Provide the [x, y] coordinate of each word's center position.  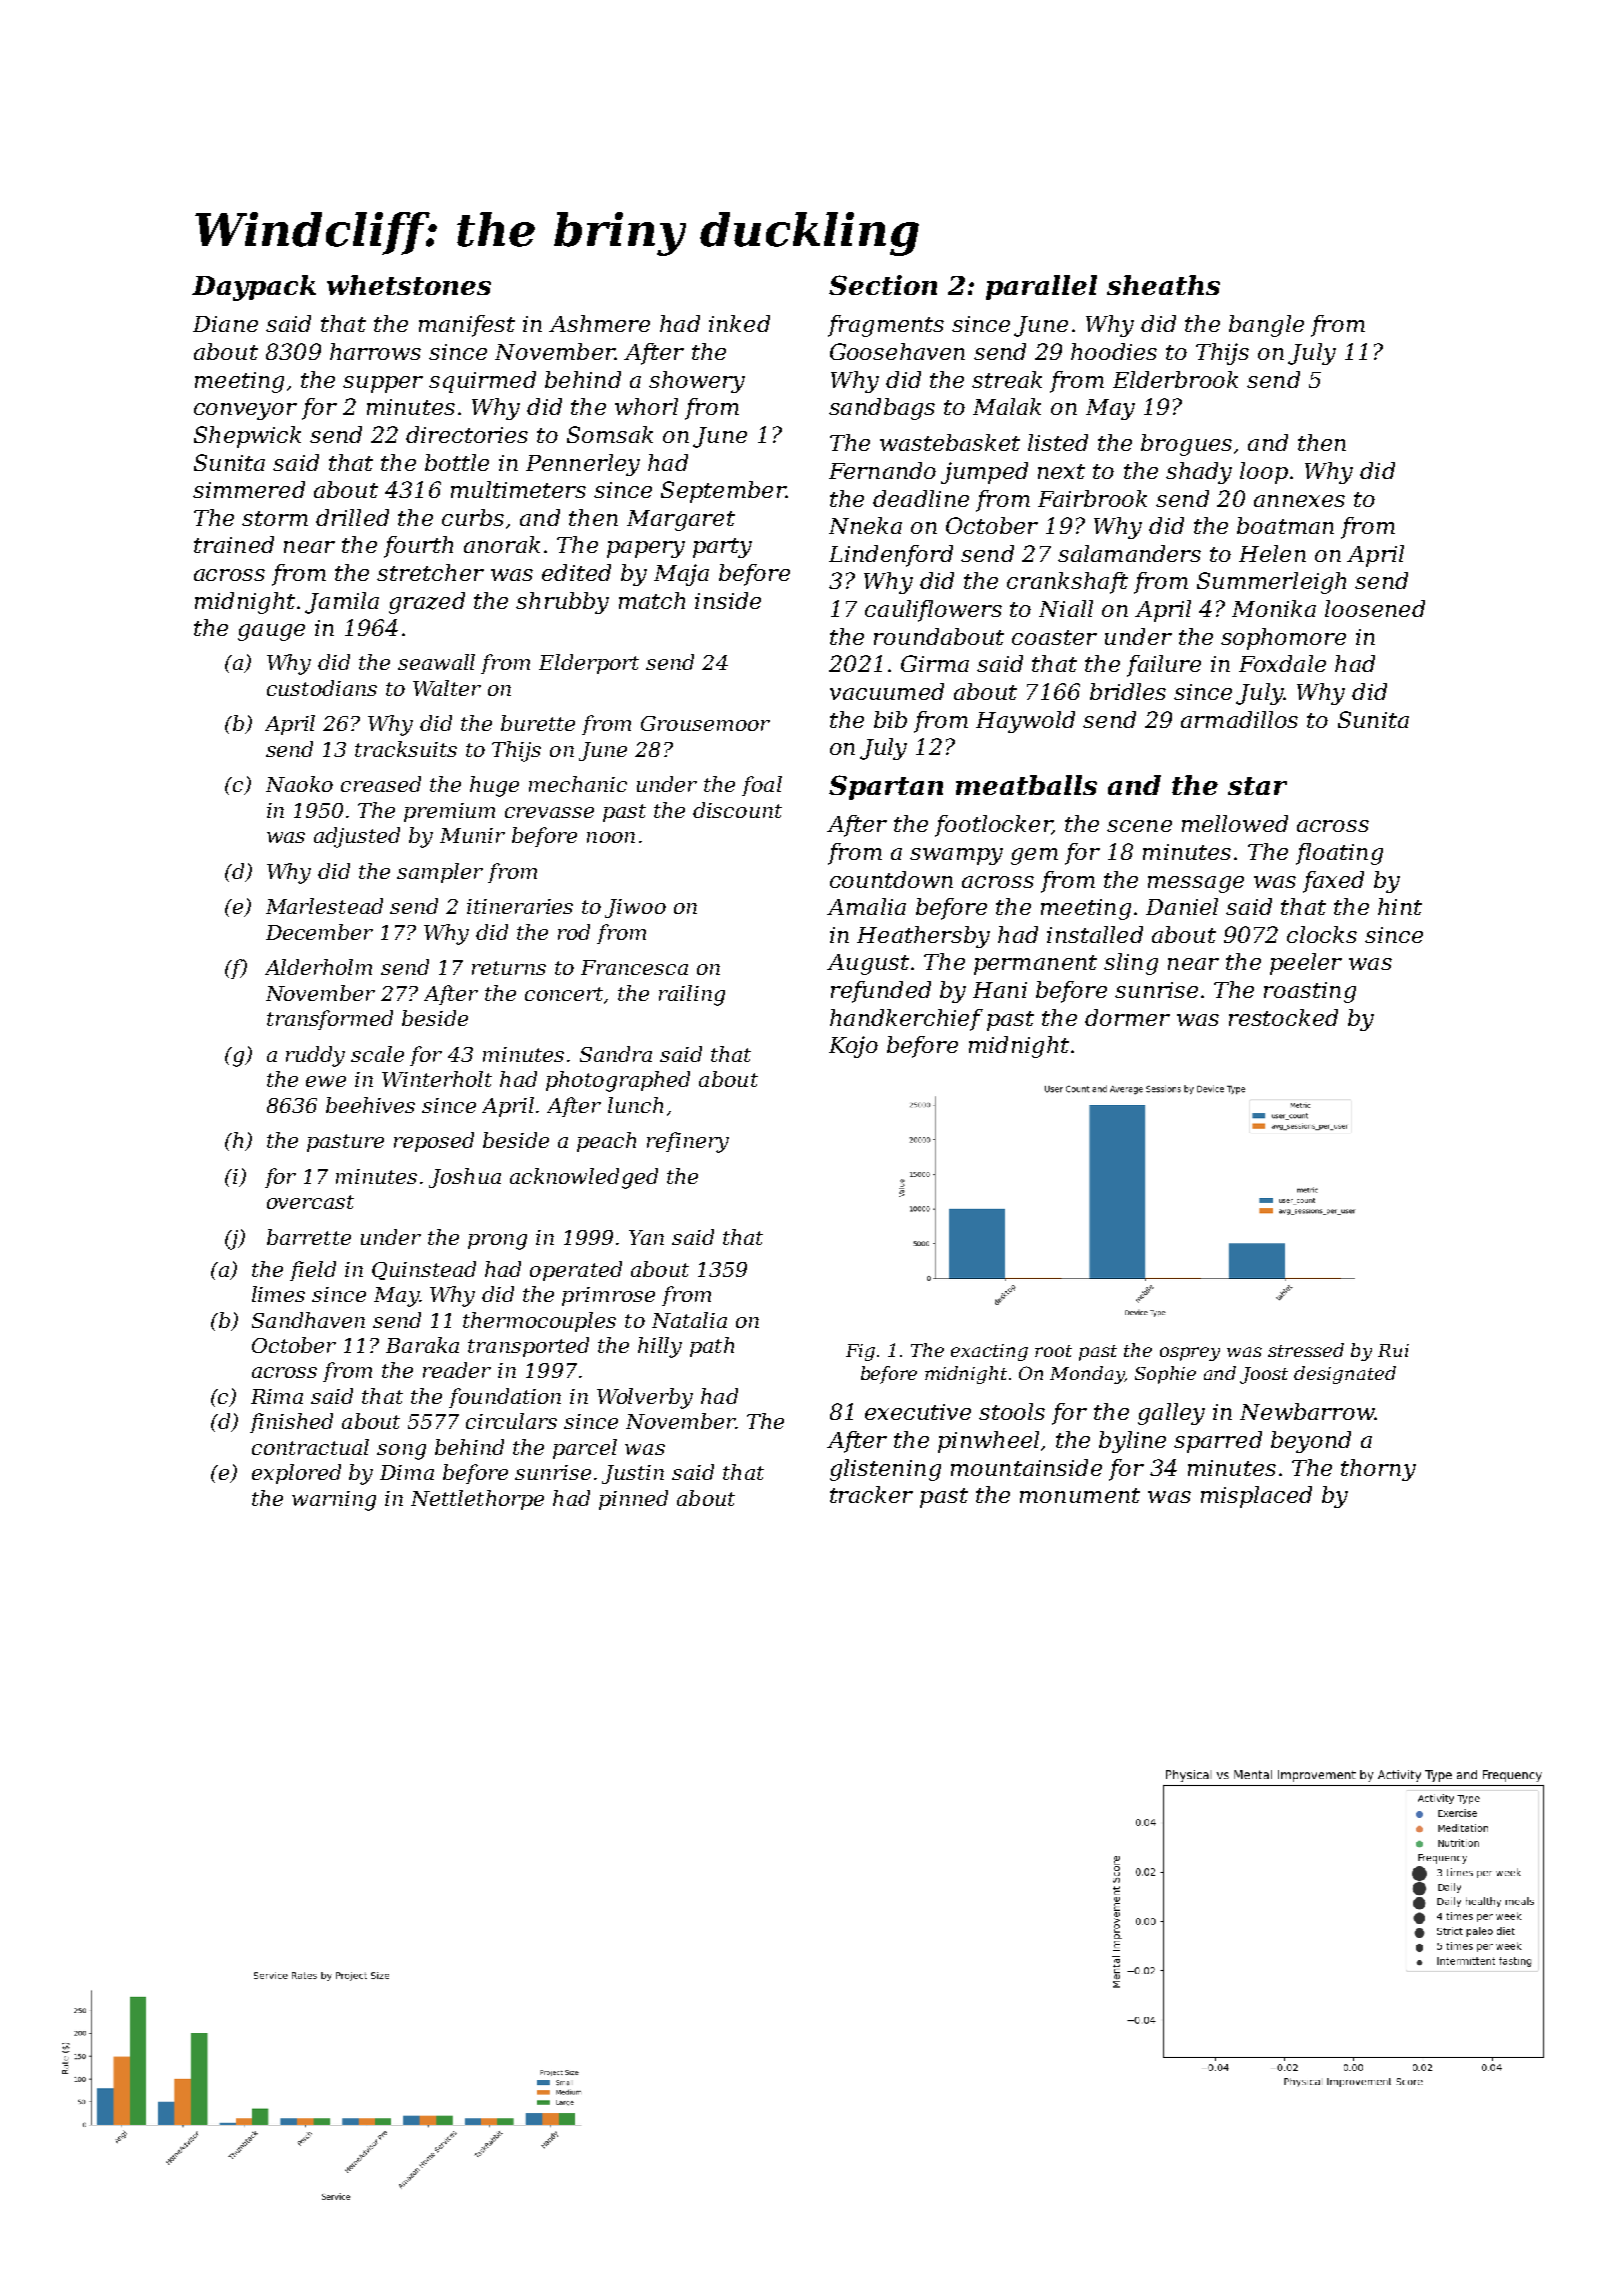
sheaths [1163, 285]
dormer [1127, 1017]
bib [890, 719]
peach [606, 1142]
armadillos [1239, 719]
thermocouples [539, 1322]
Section [883, 285]
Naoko [299, 784]
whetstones [409, 285]
